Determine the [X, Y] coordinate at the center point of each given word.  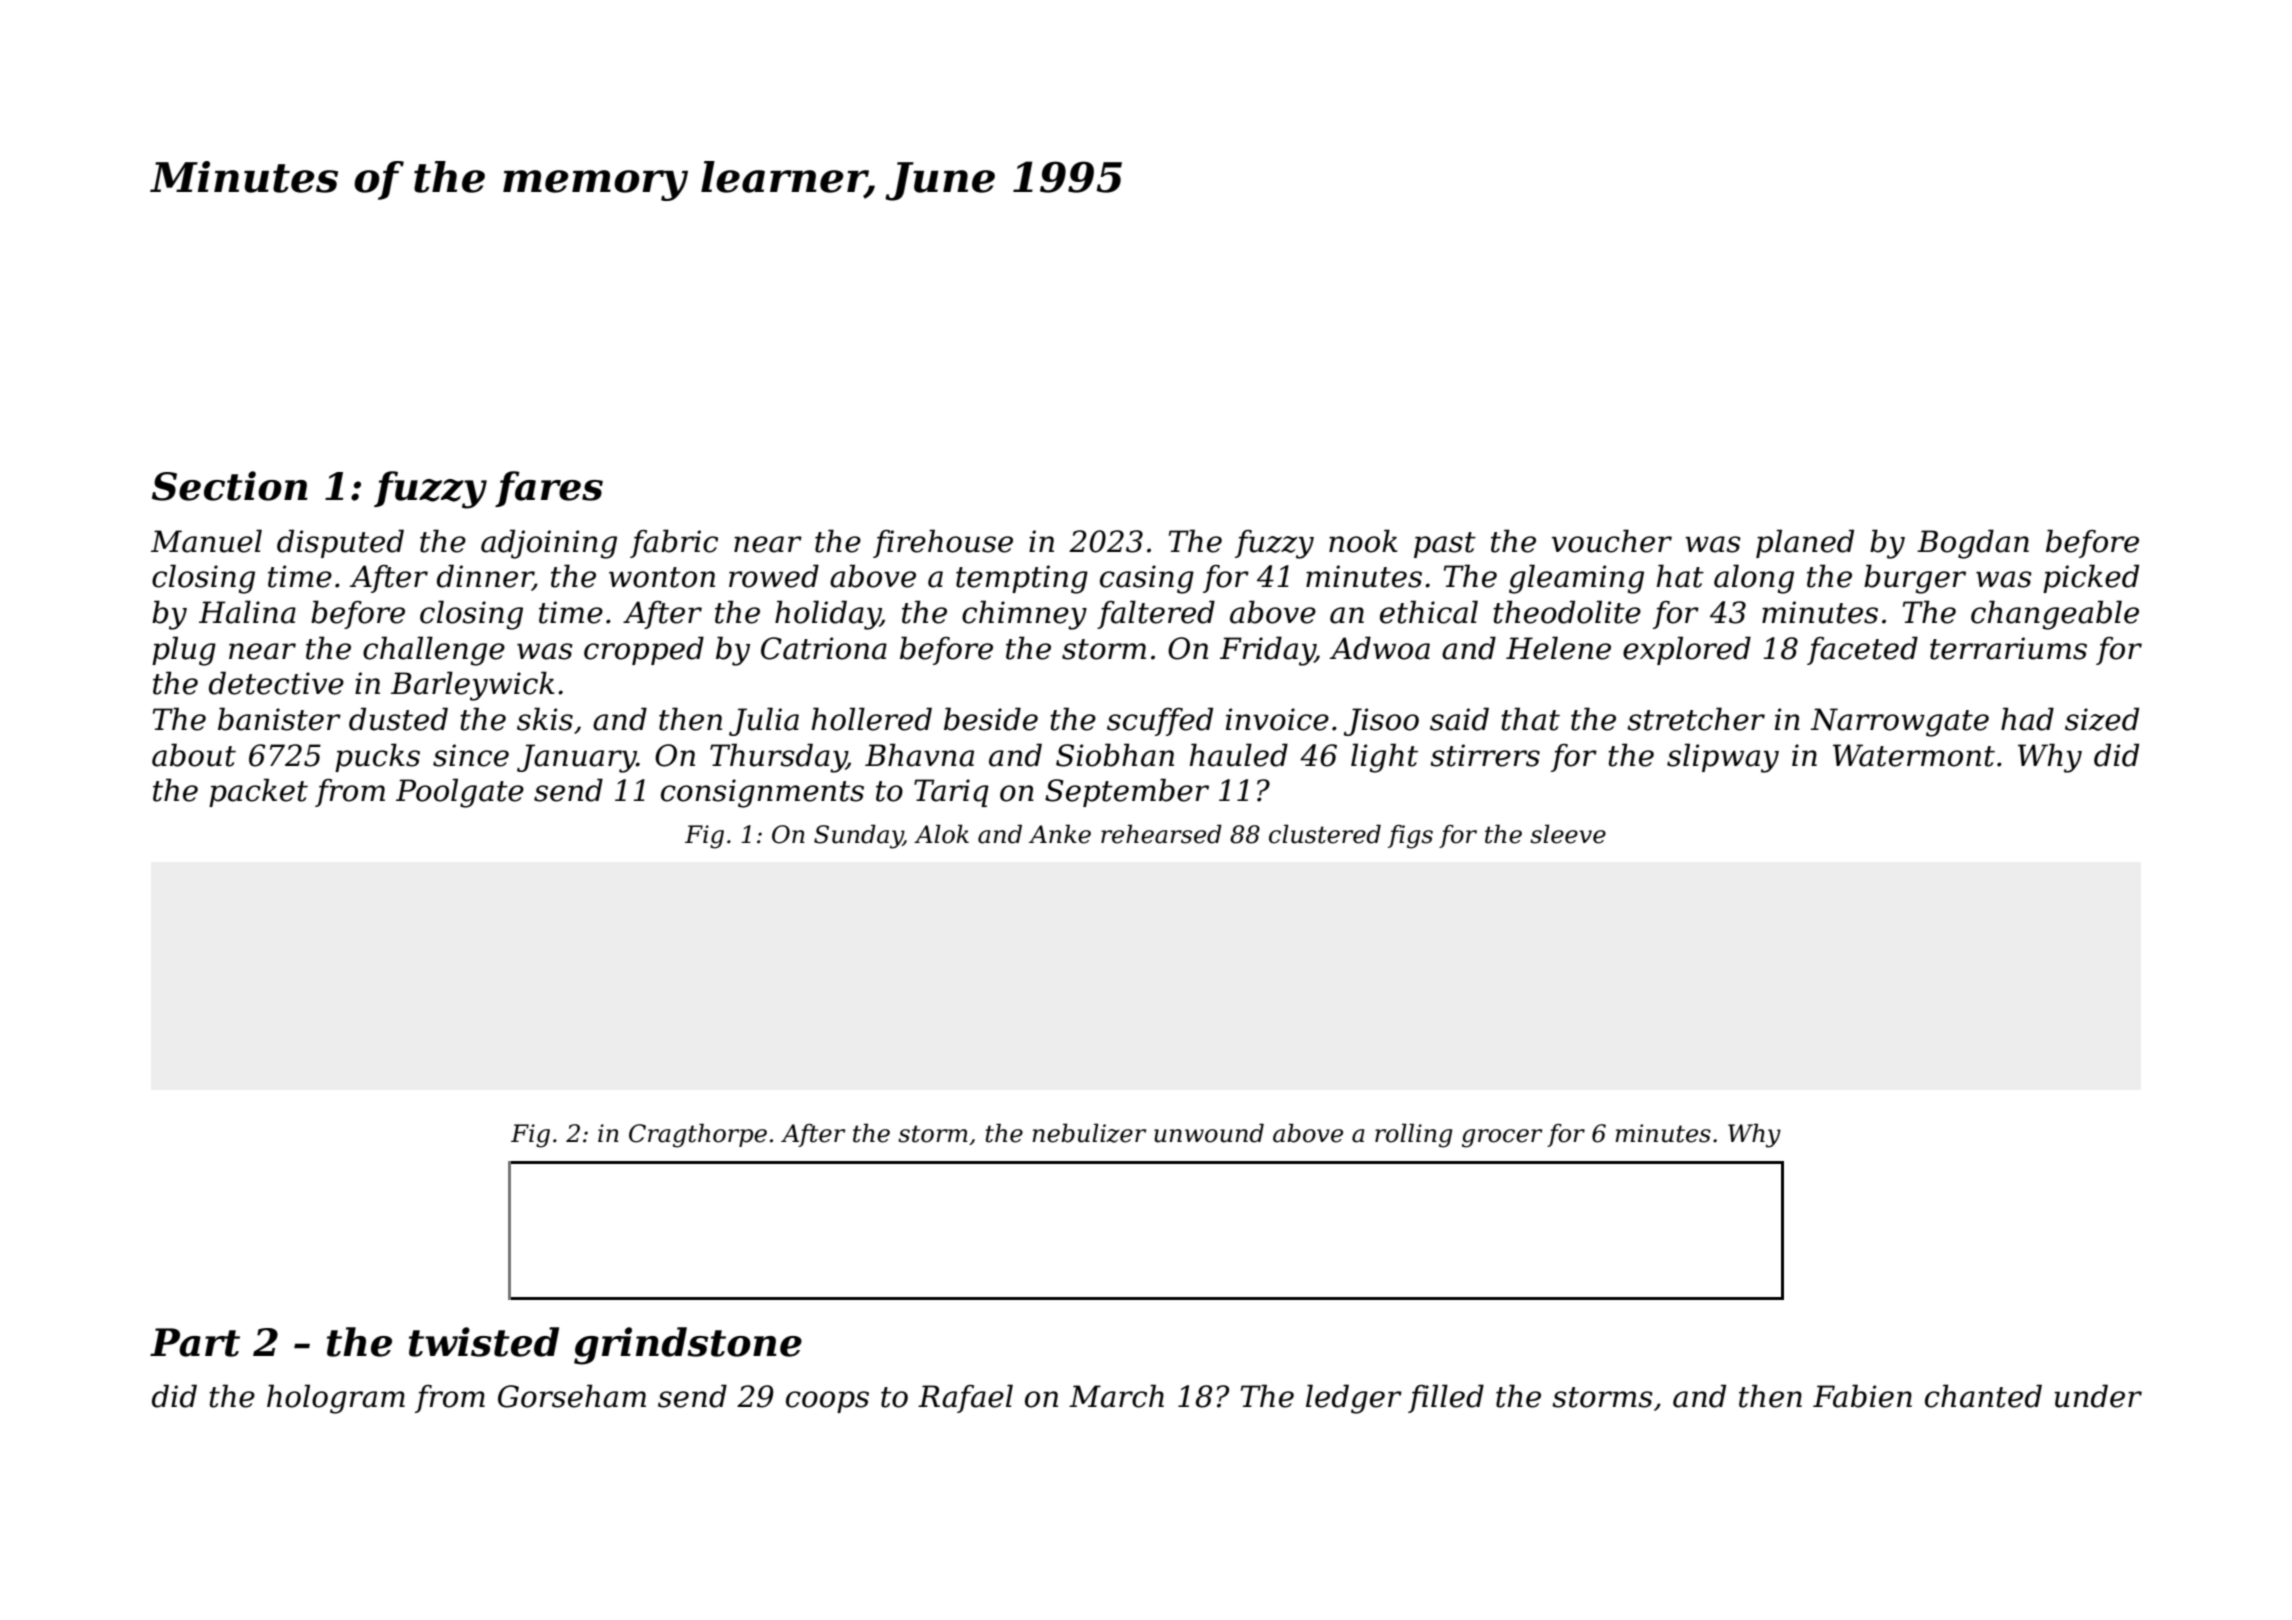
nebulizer [1089, 1133]
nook [1363, 541]
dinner [485, 577]
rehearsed [1161, 834]
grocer [1502, 1138]
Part [195, 1342]
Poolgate [460, 793]
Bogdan [1973, 544]
